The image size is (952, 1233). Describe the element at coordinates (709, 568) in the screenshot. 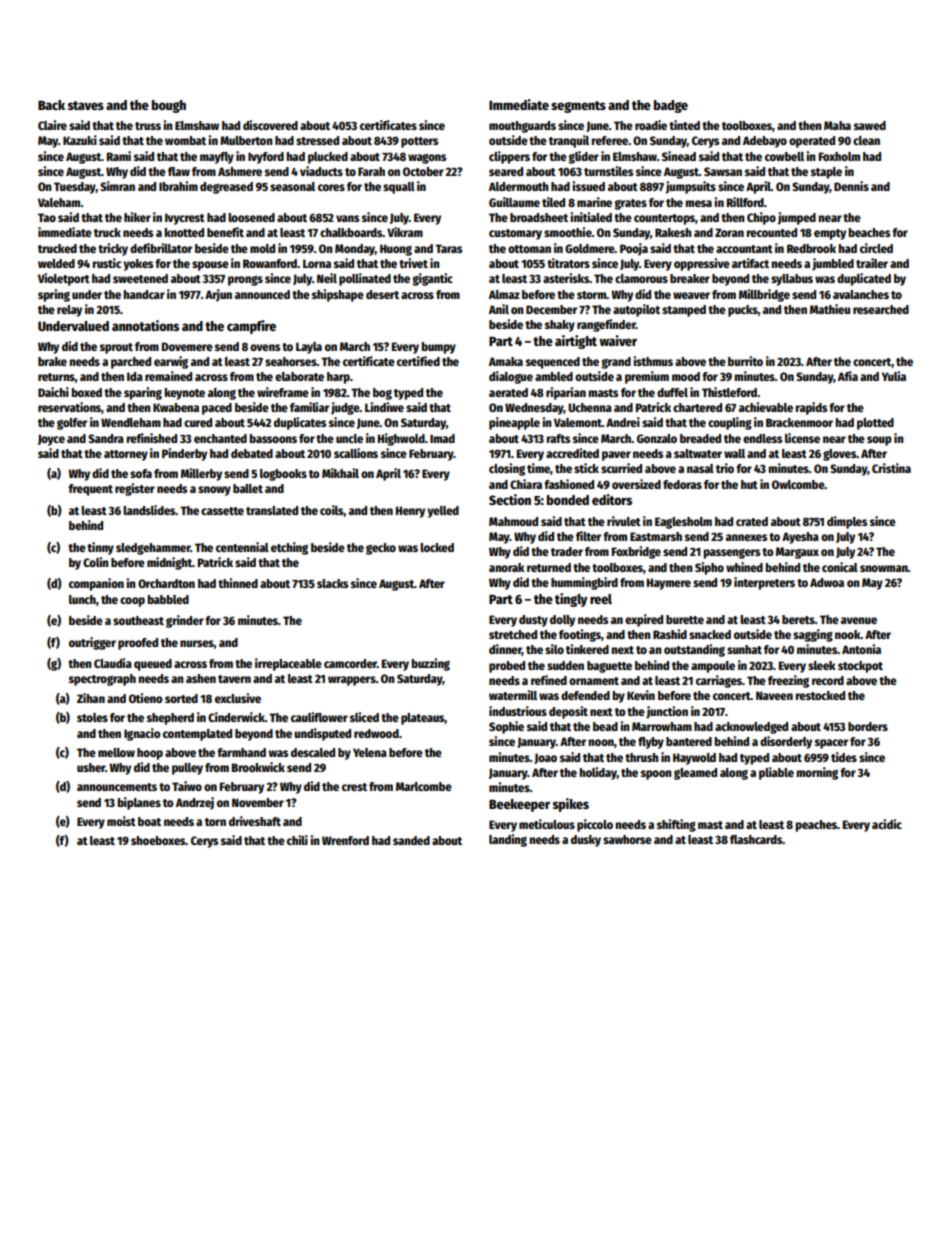

I see `Sipho` at that location.
